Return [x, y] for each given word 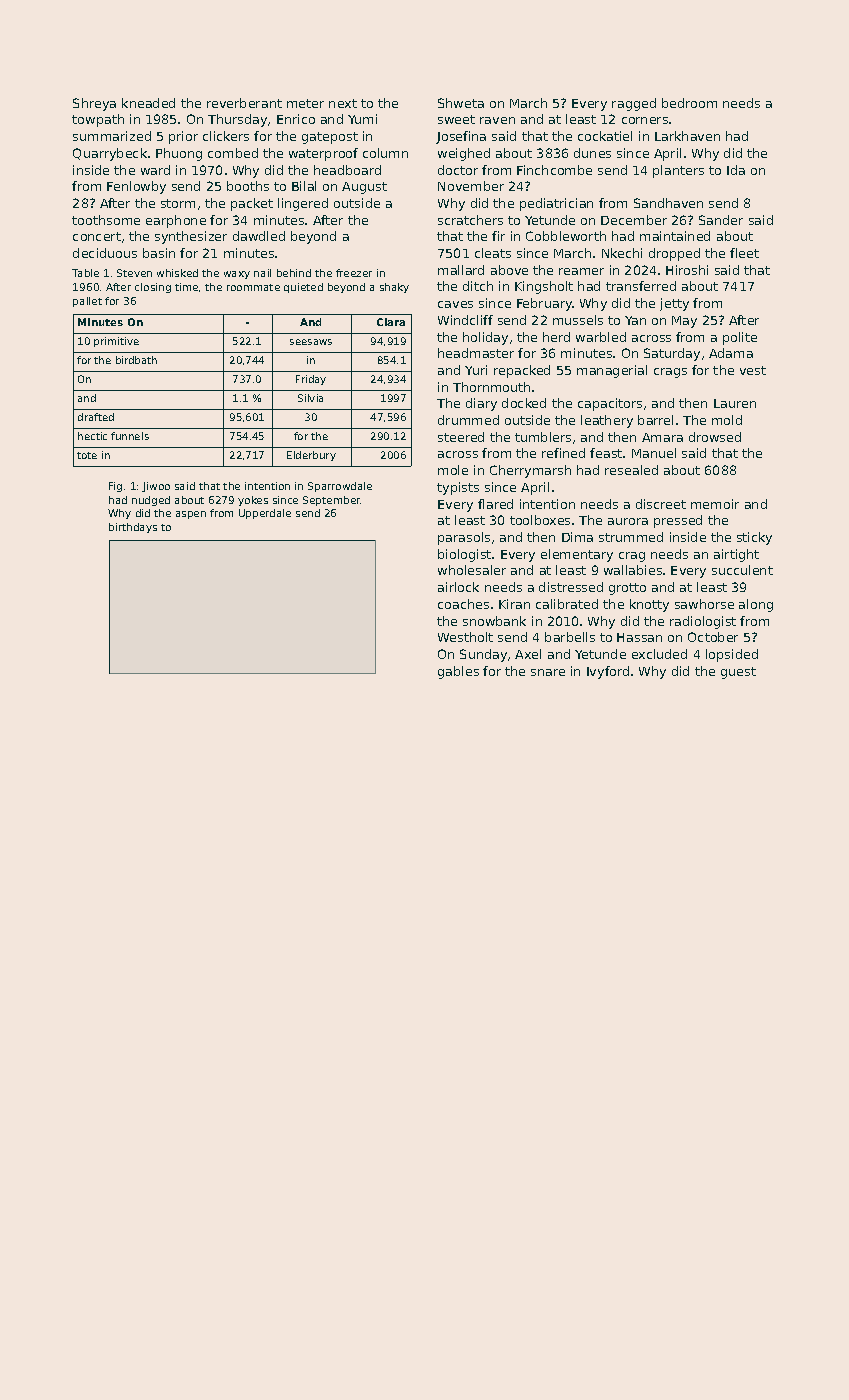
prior [183, 137]
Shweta [461, 103]
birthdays [133, 528]
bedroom [689, 103]
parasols [464, 538]
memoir [715, 504]
